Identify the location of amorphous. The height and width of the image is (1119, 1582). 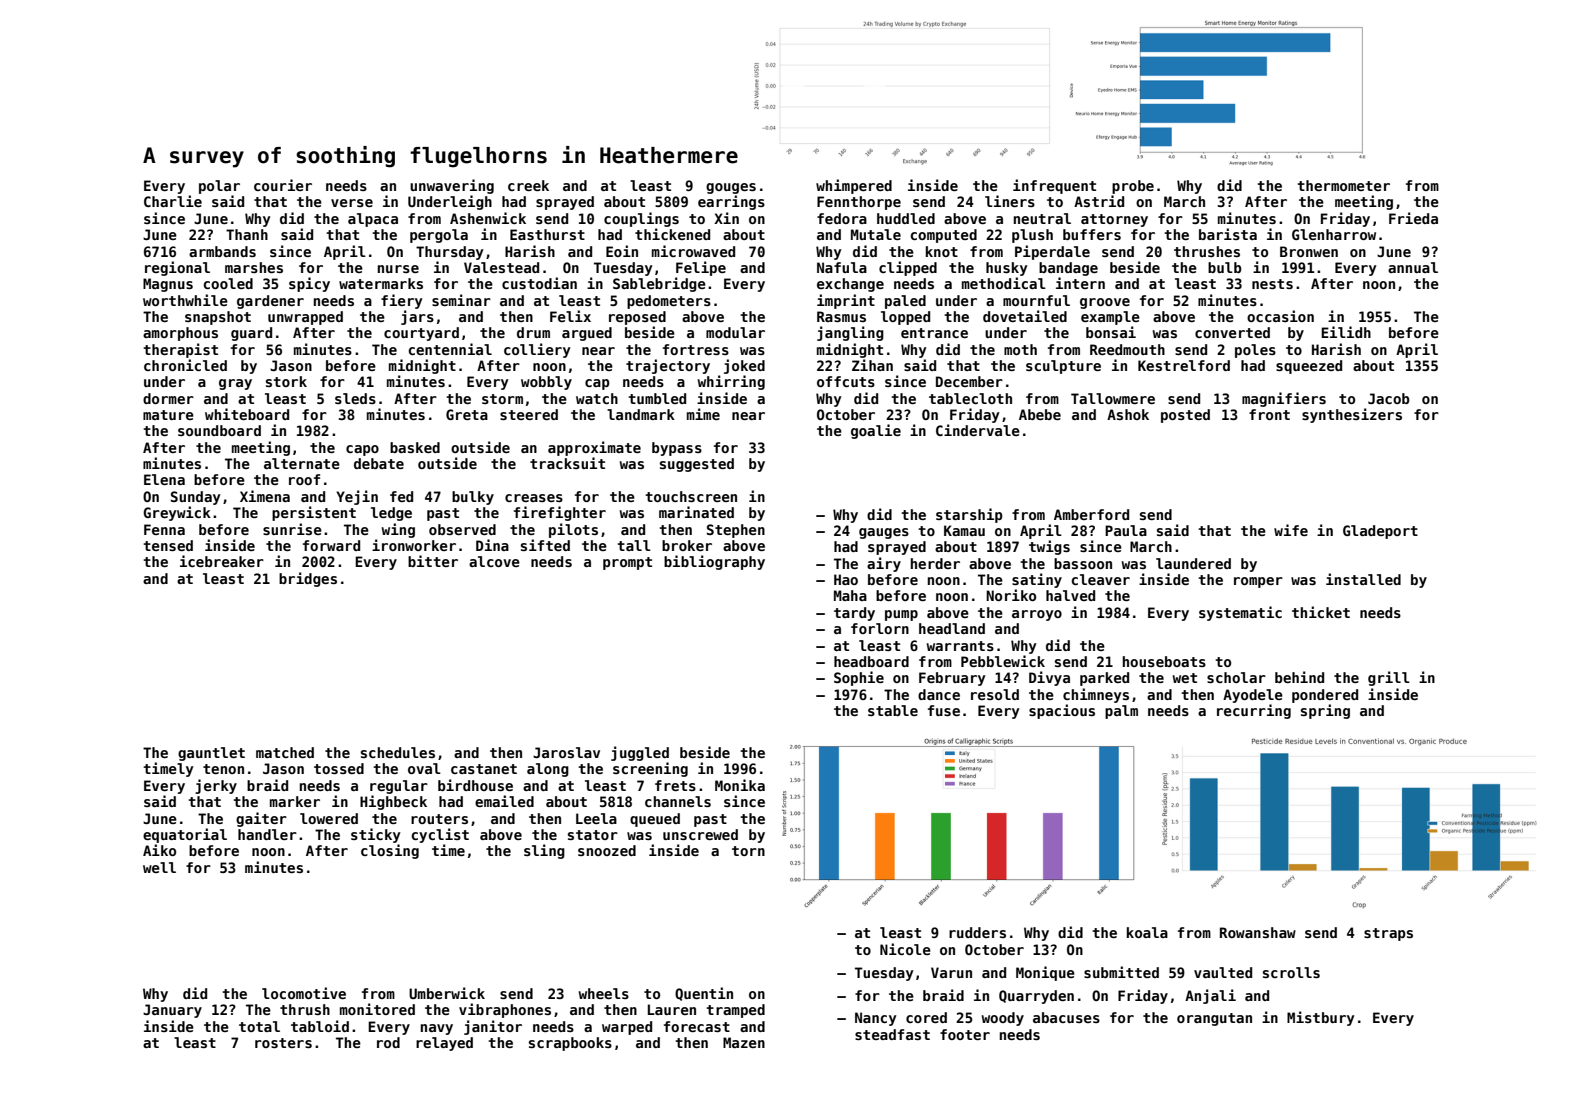
(180, 334).
